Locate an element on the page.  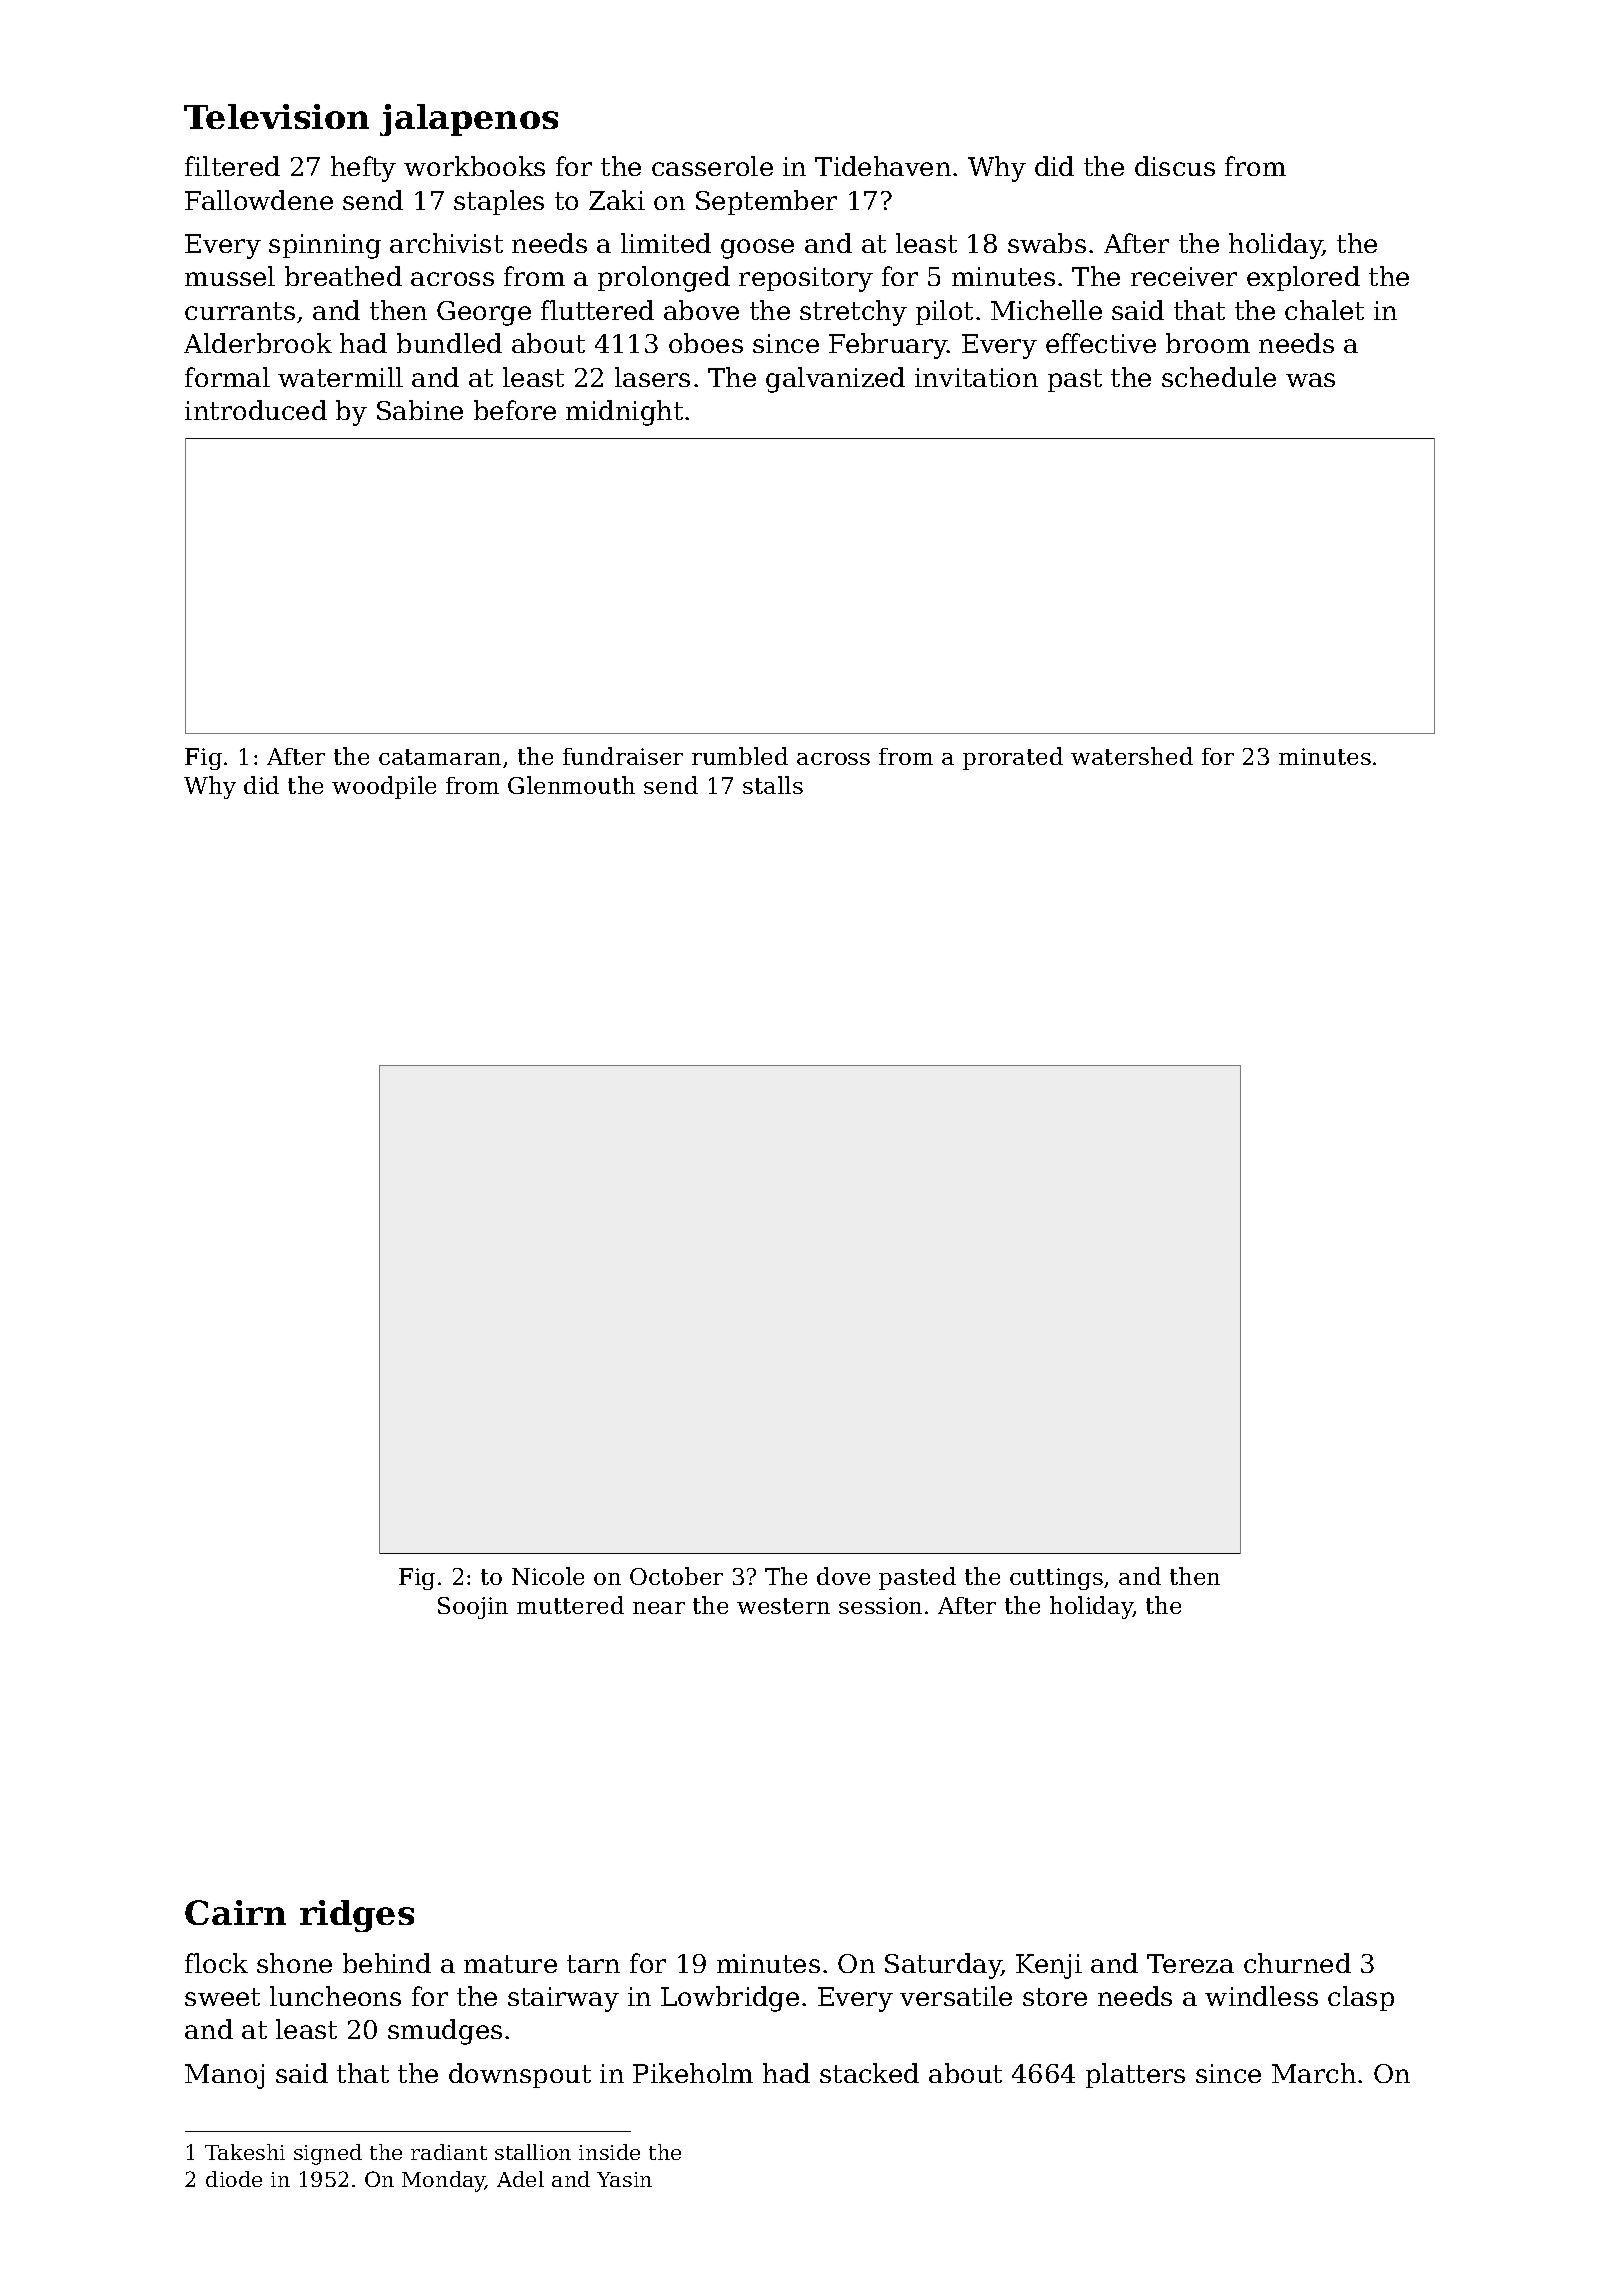
flock is located at coordinates (216, 1963).
